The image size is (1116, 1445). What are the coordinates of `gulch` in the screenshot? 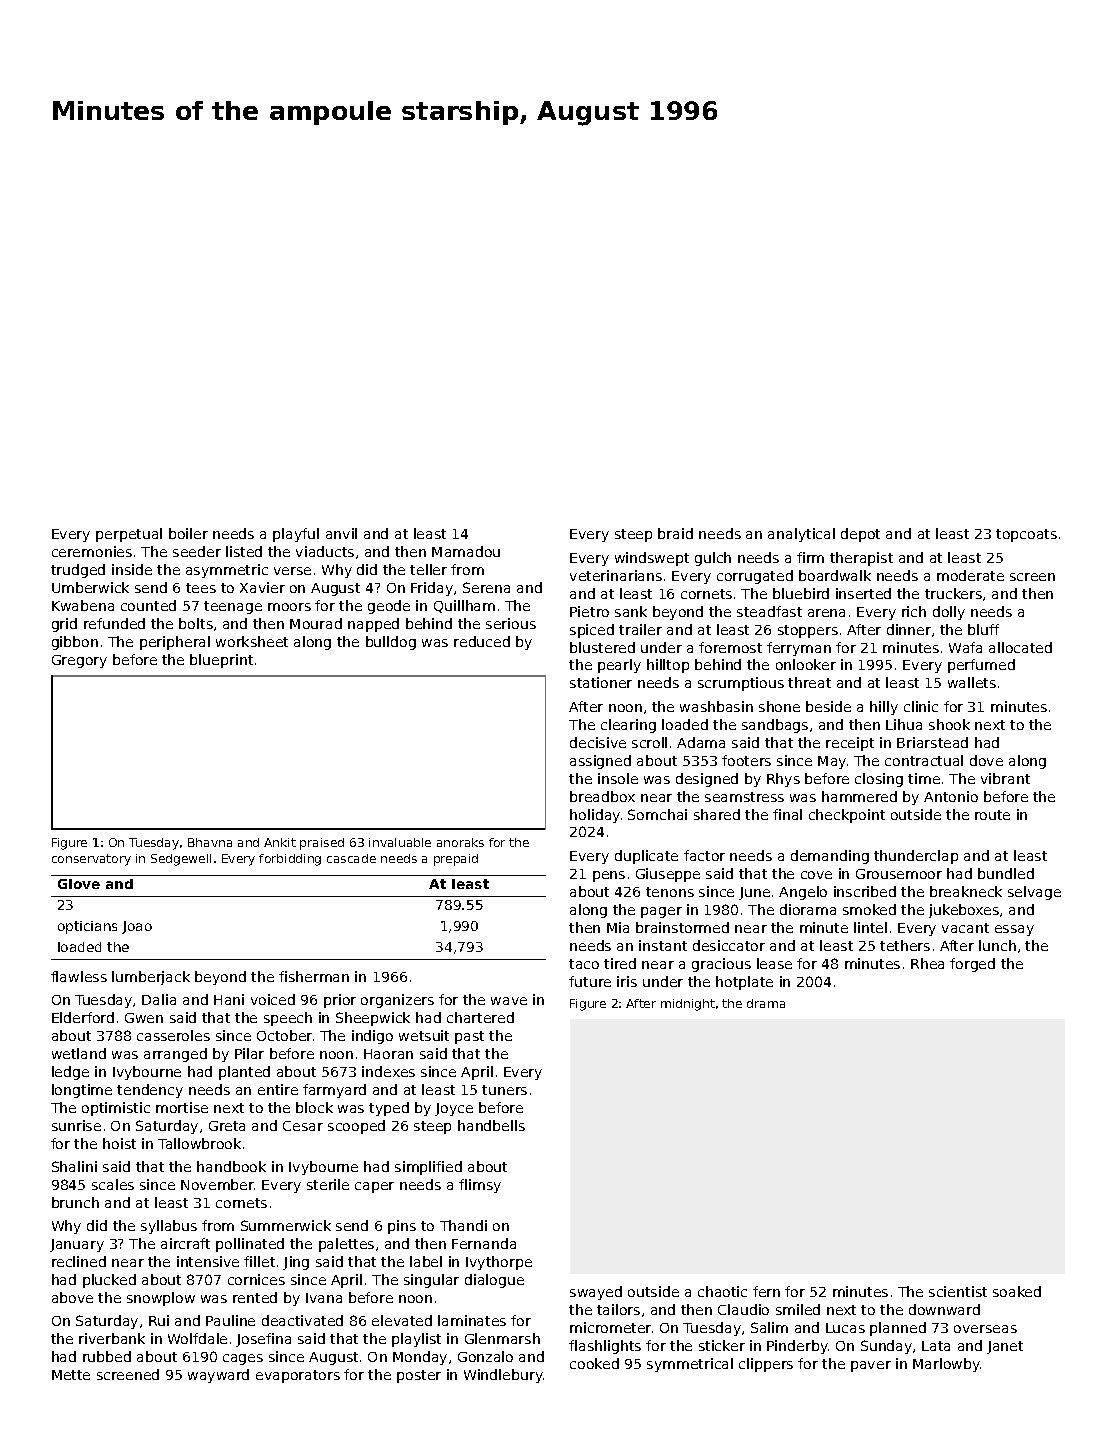 It's located at (713, 559).
